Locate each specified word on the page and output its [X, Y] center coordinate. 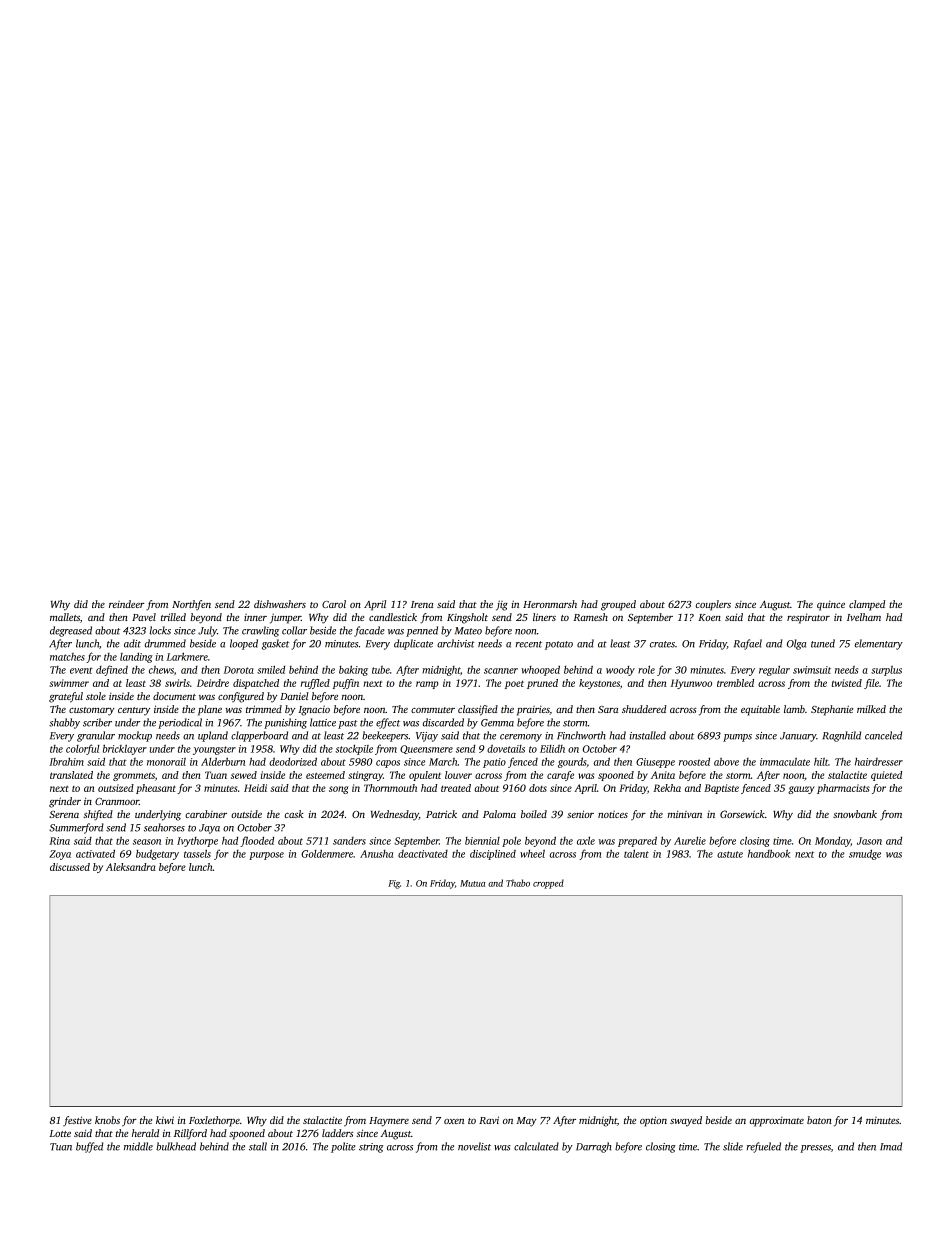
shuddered [644, 709]
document [174, 696]
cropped [548, 884]
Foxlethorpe [214, 1121]
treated [456, 788]
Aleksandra [131, 867]
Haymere [389, 1122]
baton [819, 1120]
